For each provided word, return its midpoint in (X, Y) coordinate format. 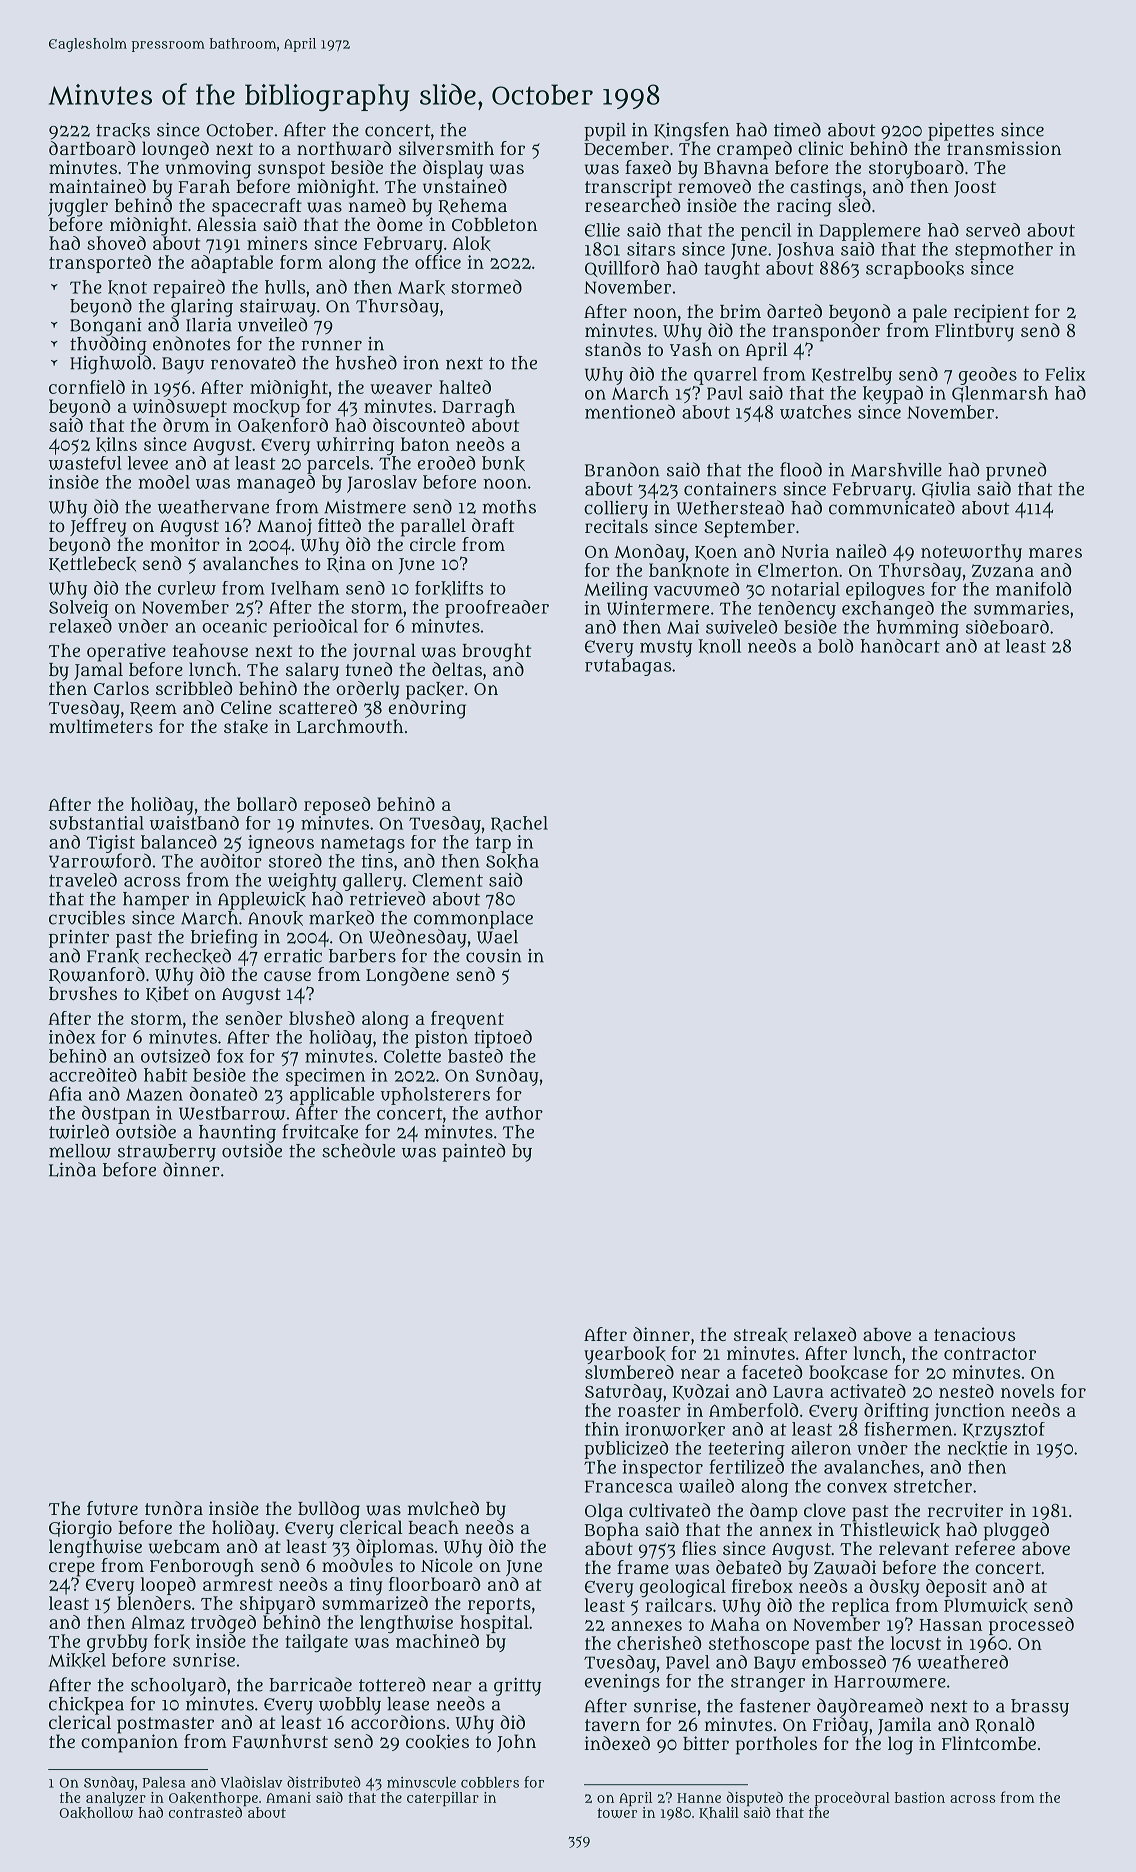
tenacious (974, 1334)
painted (473, 1152)
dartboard (92, 148)
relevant (914, 1548)
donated (223, 1093)
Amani (288, 1797)
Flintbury (974, 332)
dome (400, 224)
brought (496, 652)
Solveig (78, 609)
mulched (443, 1508)
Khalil (719, 1813)
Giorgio (80, 1529)
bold (835, 645)
